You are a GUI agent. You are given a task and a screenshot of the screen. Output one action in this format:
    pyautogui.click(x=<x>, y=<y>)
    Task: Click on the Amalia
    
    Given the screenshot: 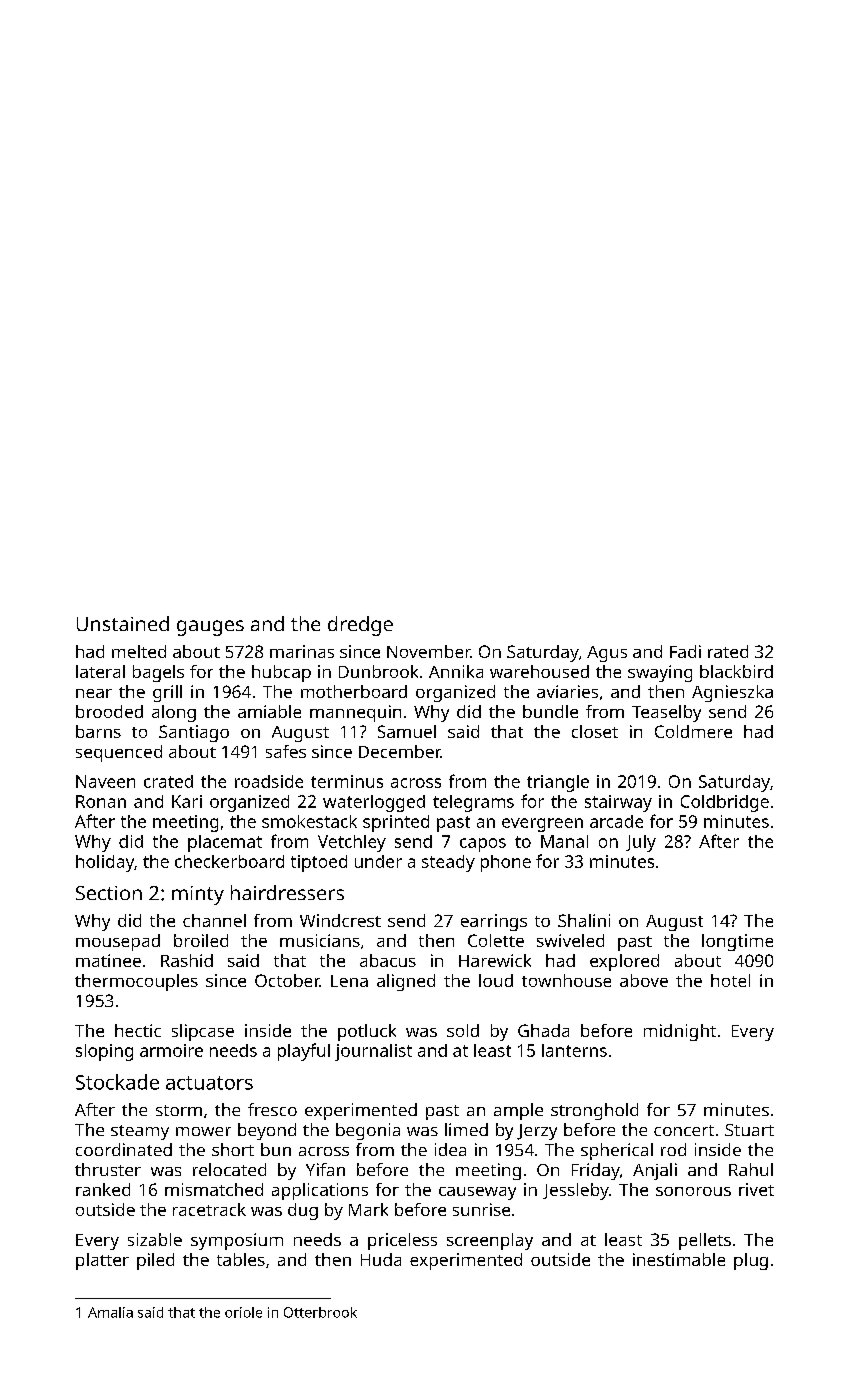 What is the action you would take?
    pyautogui.click(x=110, y=1312)
